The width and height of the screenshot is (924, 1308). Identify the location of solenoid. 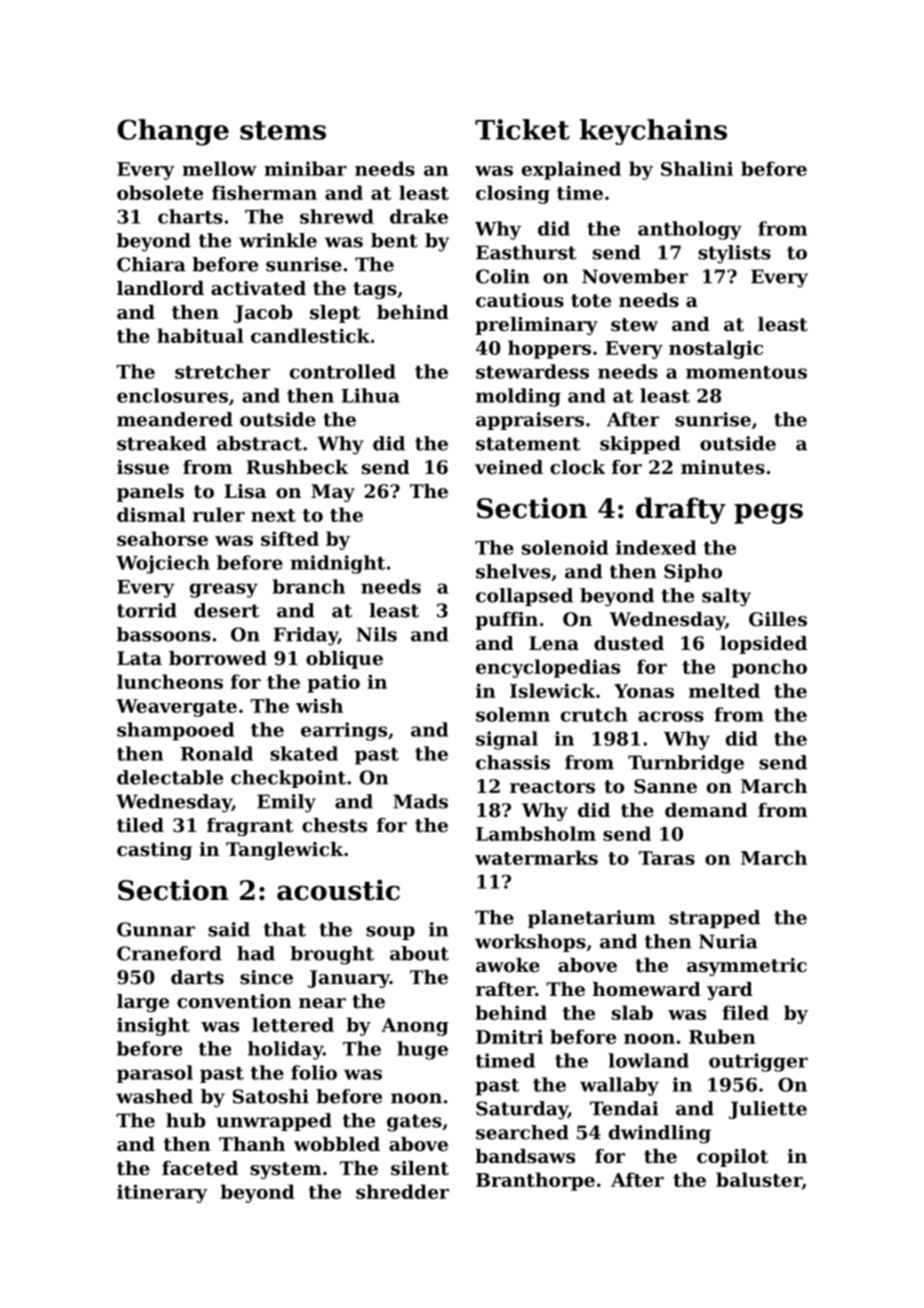
(565, 547).
